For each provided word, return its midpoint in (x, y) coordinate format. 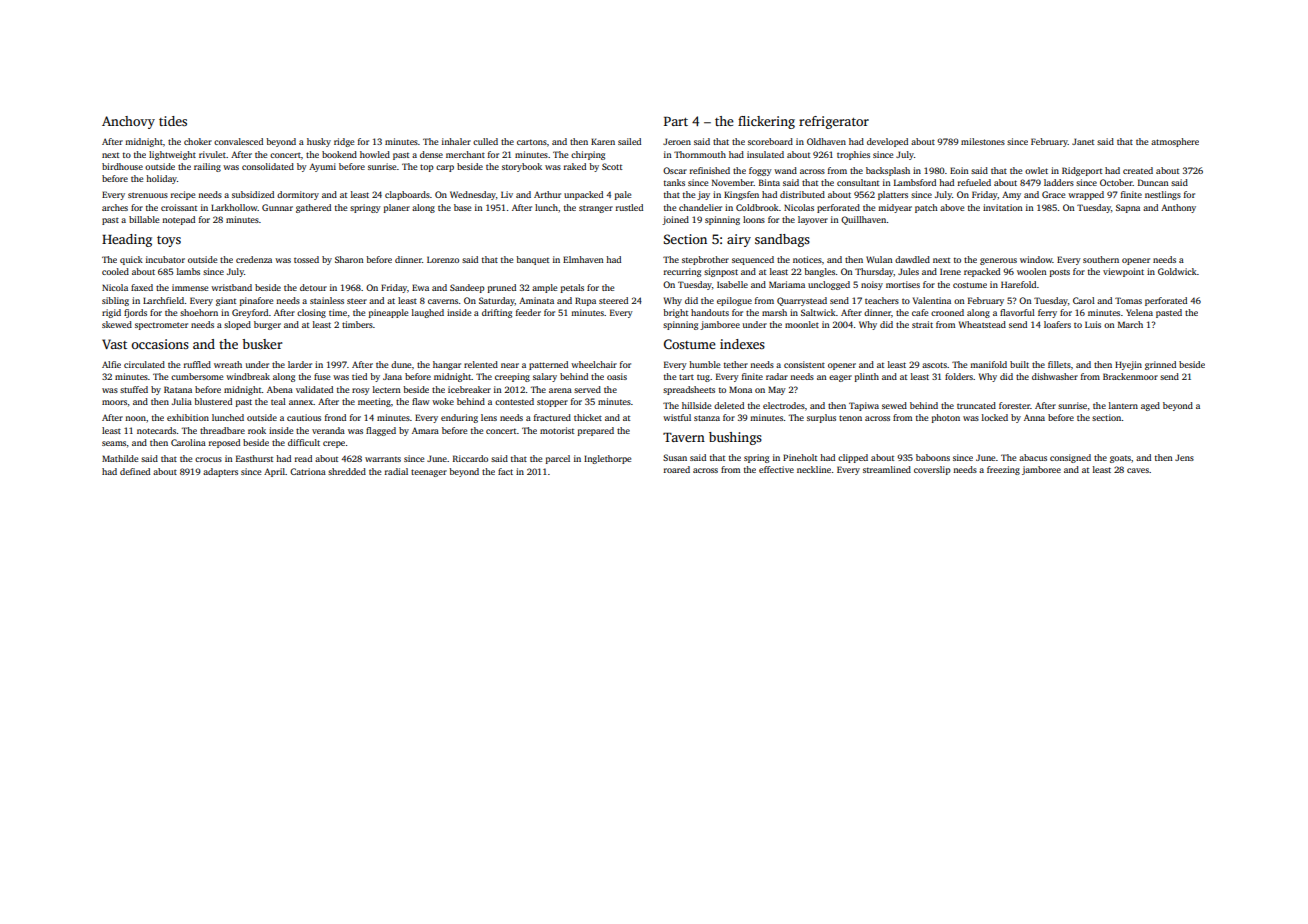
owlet (1036, 170)
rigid (111, 313)
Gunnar (277, 207)
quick (131, 260)
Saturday (497, 301)
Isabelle (732, 284)
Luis (1093, 324)
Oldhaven (826, 141)
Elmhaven (583, 259)
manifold (988, 364)
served (587, 389)
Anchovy (128, 122)
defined (135, 471)
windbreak (248, 376)
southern (1101, 259)
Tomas (1128, 300)
